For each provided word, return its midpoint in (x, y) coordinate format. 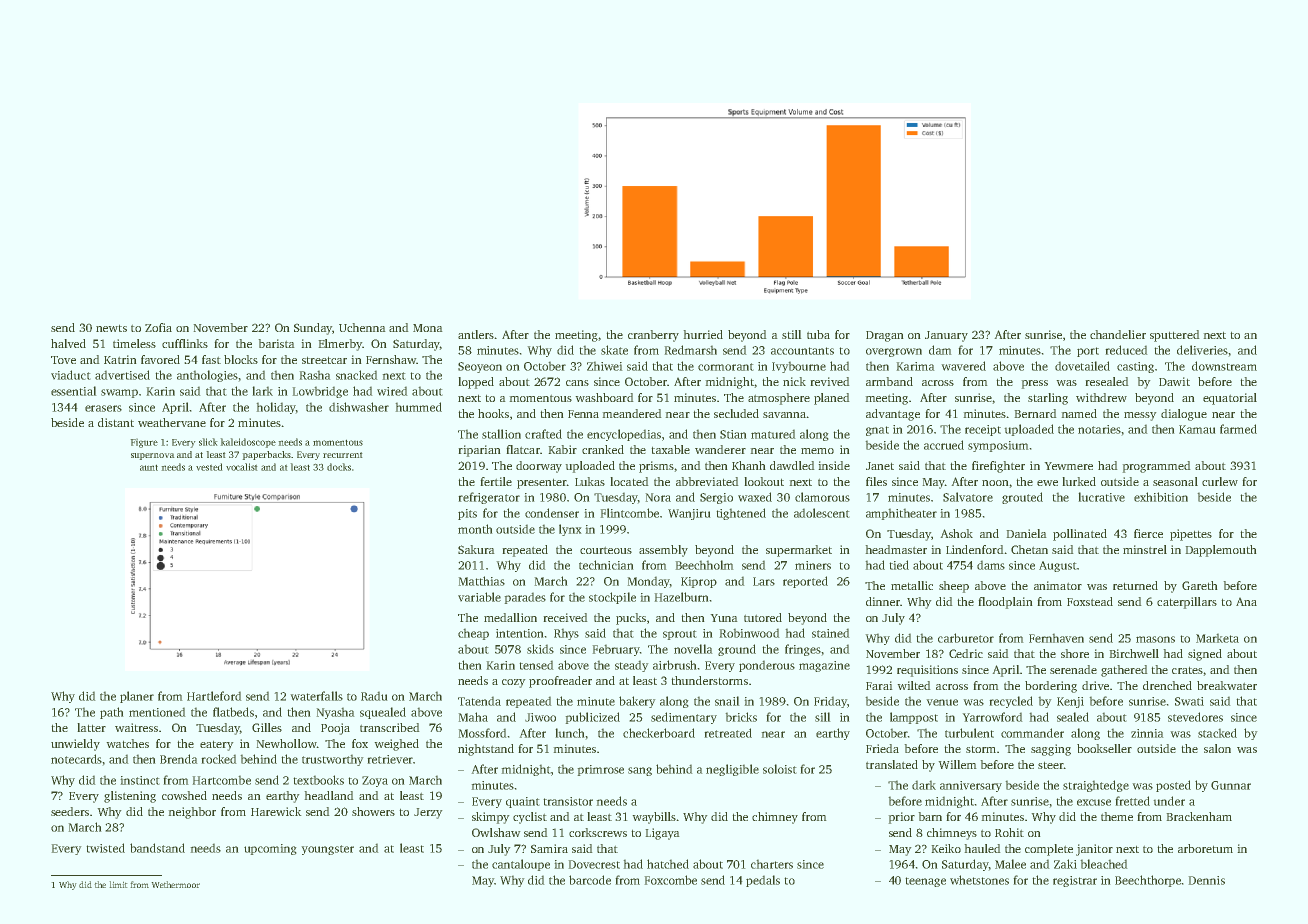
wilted (914, 685)
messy (1140, 416)
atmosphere (779, 399)
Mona (428, 328)
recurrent (343, 455)
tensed (536, 665)
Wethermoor (175, 884)
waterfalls (316, 696)
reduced (1126, 350)
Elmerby (340, 345)
